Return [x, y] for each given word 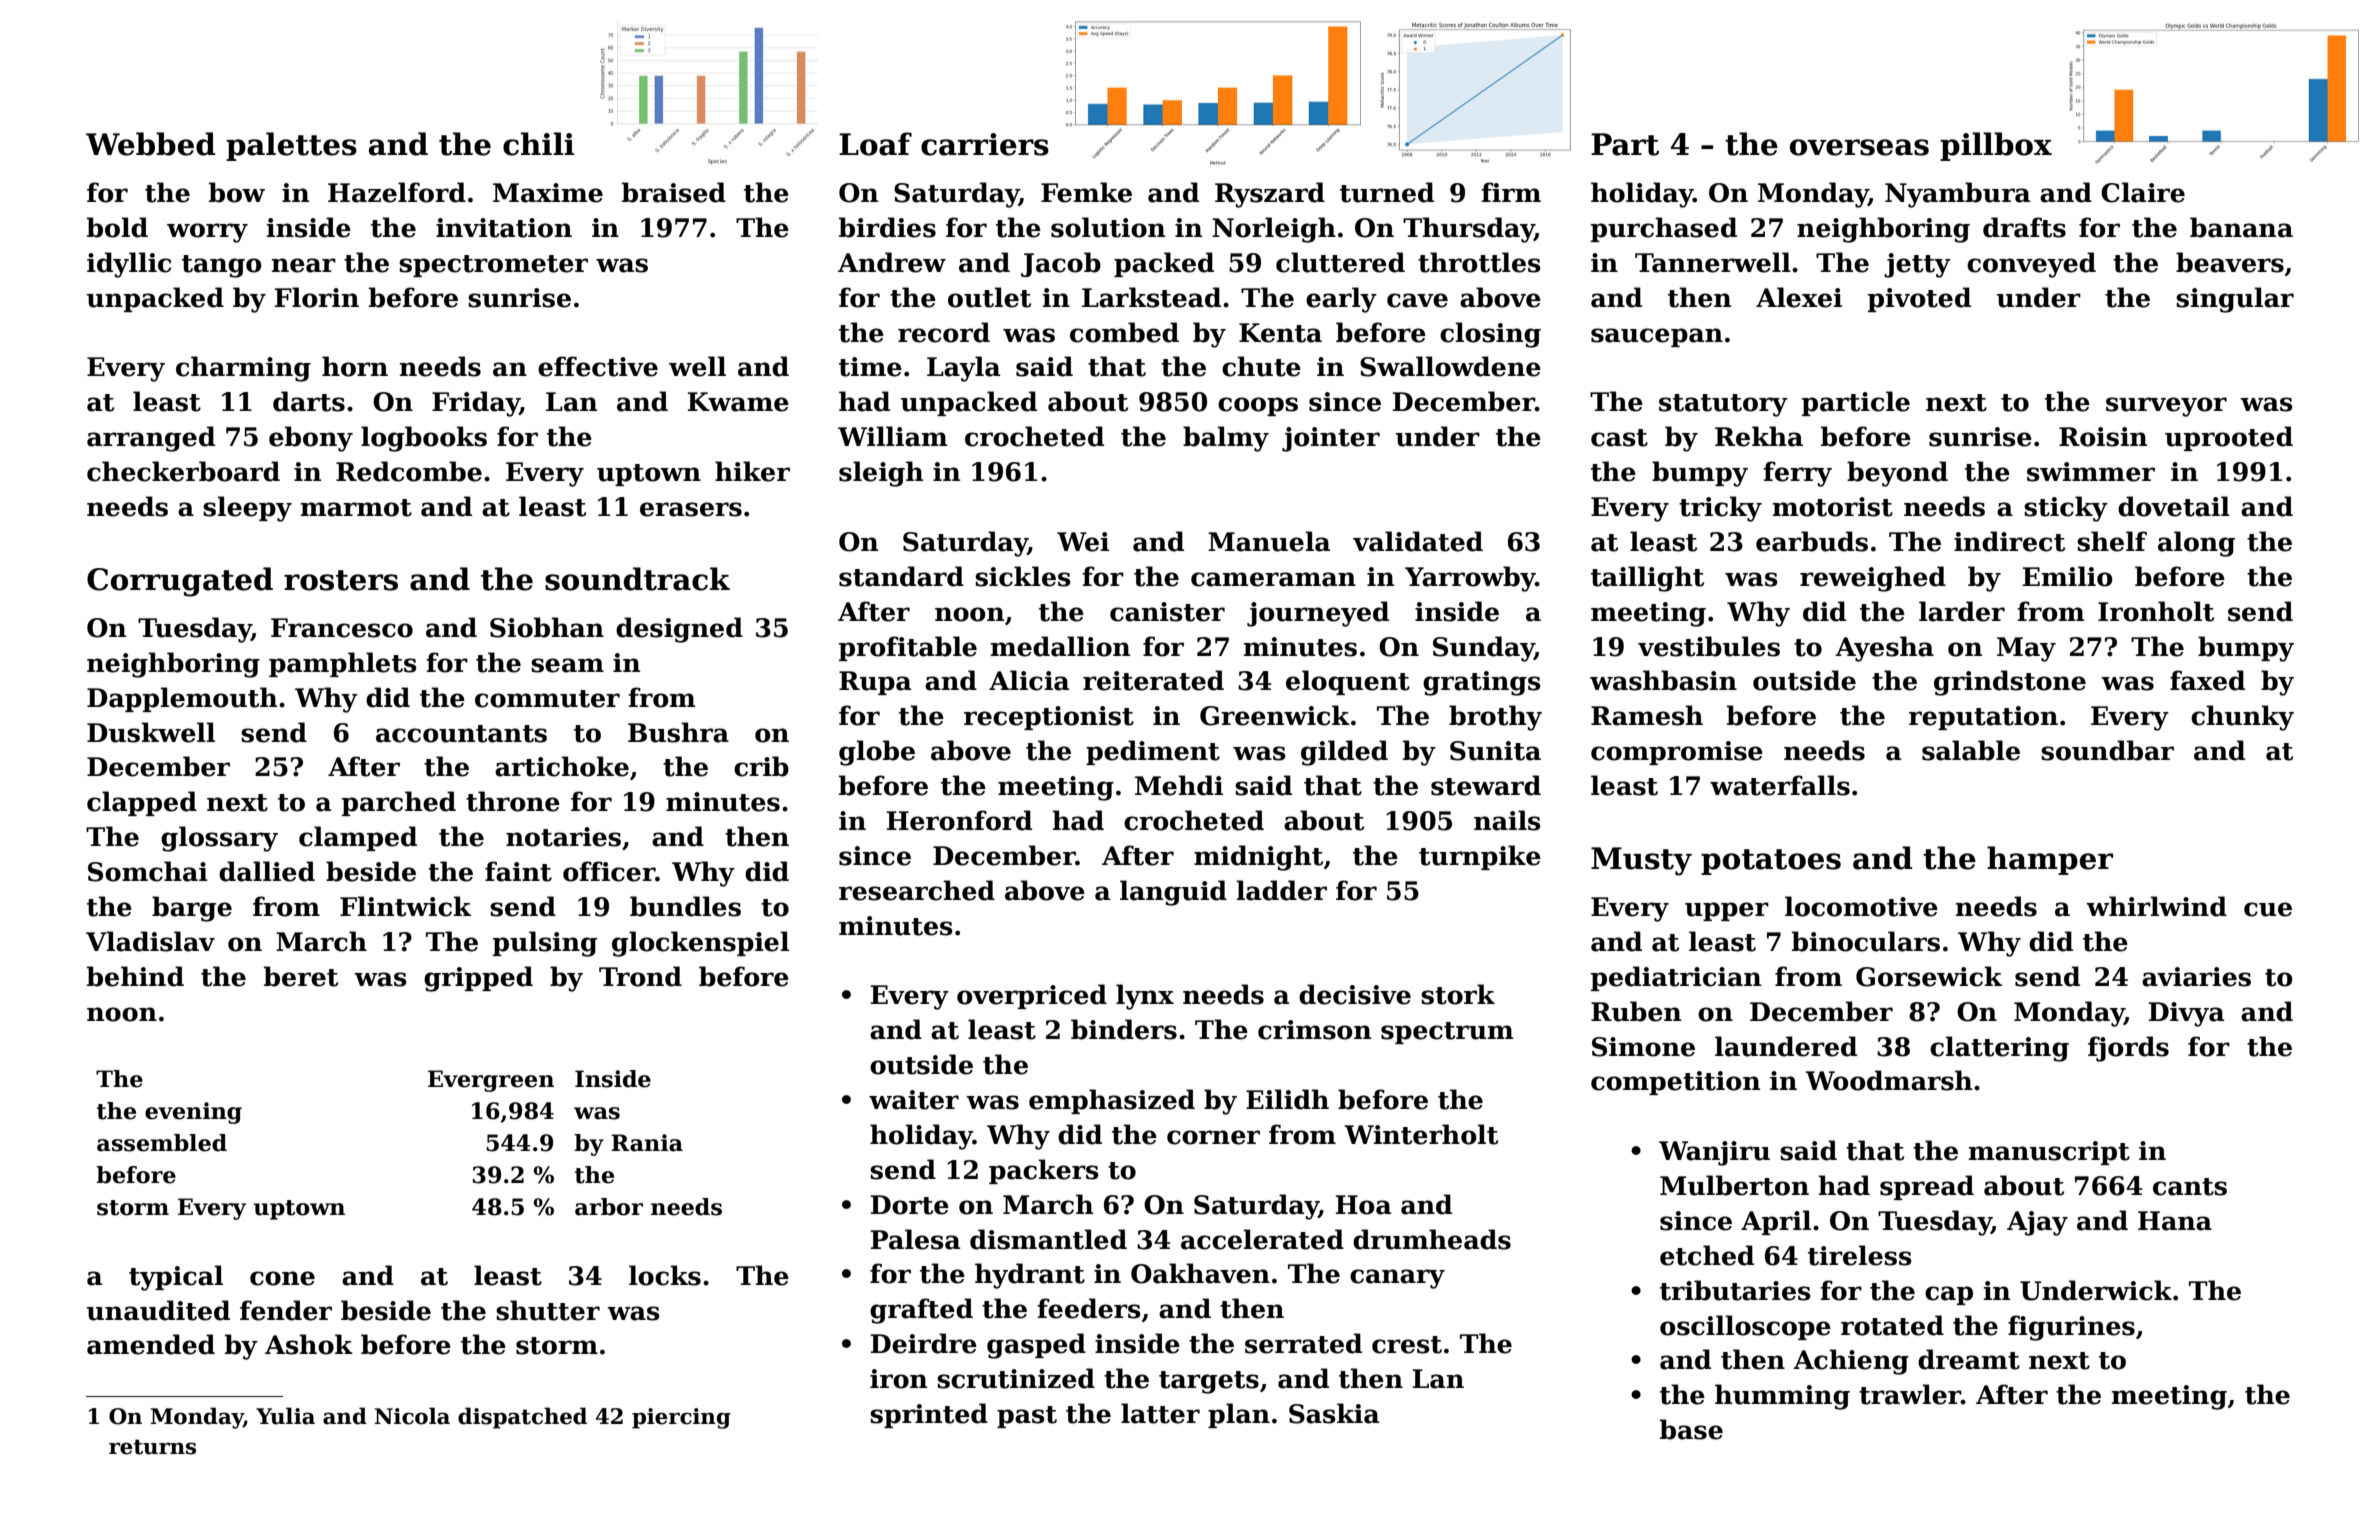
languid [1173, 893]
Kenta [1280, 333]
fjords [2128, 1049]
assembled [162, 1143]
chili [538, 144]
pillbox [1996, 146]
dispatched [522, 1418]
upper [1727, 911]
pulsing [545, 944]
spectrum [1447, 1033]
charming [243, 369]
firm [1511, 192]
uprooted [2229, 438]
